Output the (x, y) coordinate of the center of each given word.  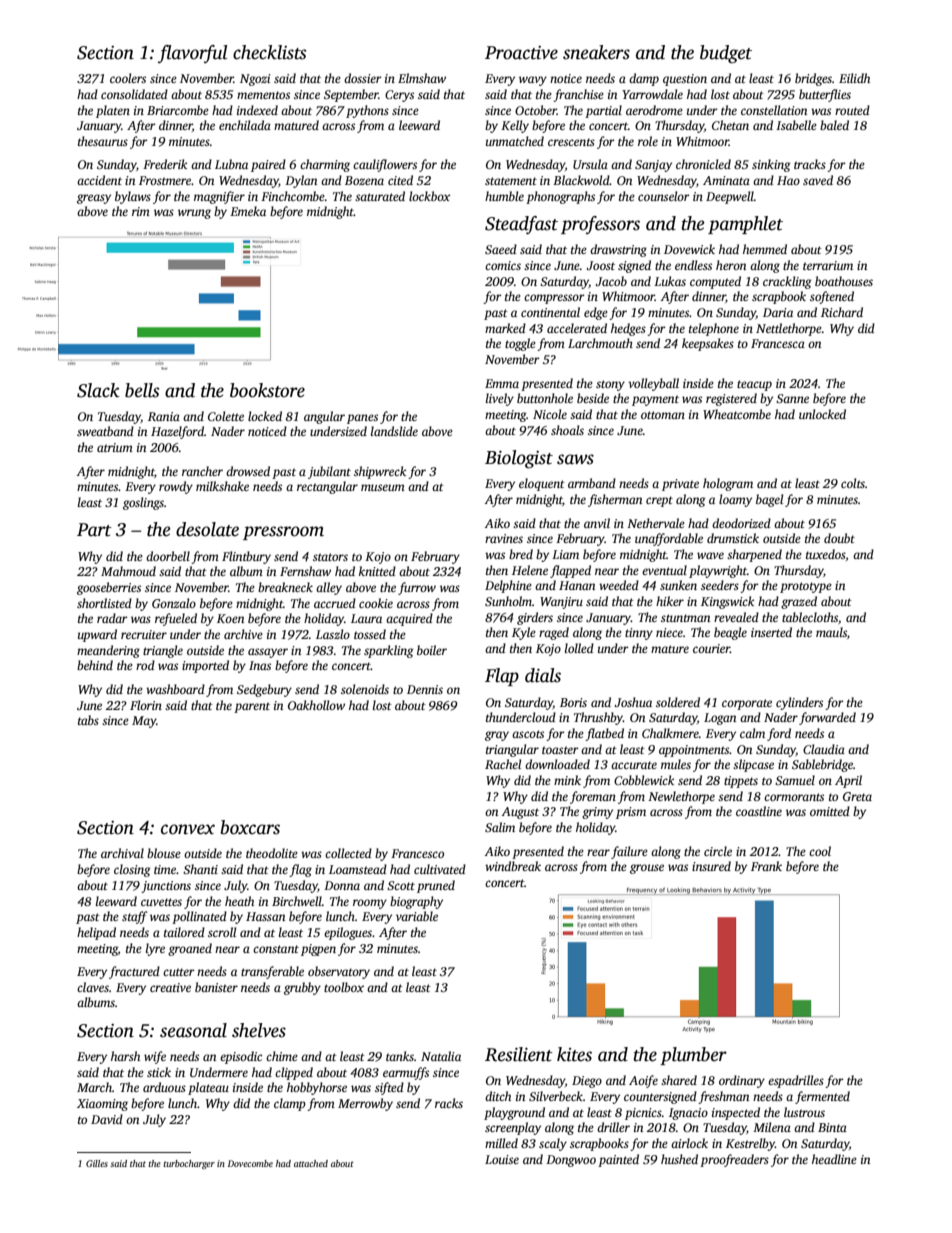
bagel (769, 500)
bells (142, 390)
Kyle (524, 633)
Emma (502, 383)
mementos (263, 95)
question (685, 80)
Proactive (521, 53)
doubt (839, 538)
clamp (290, 1104)
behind (95, 665)
